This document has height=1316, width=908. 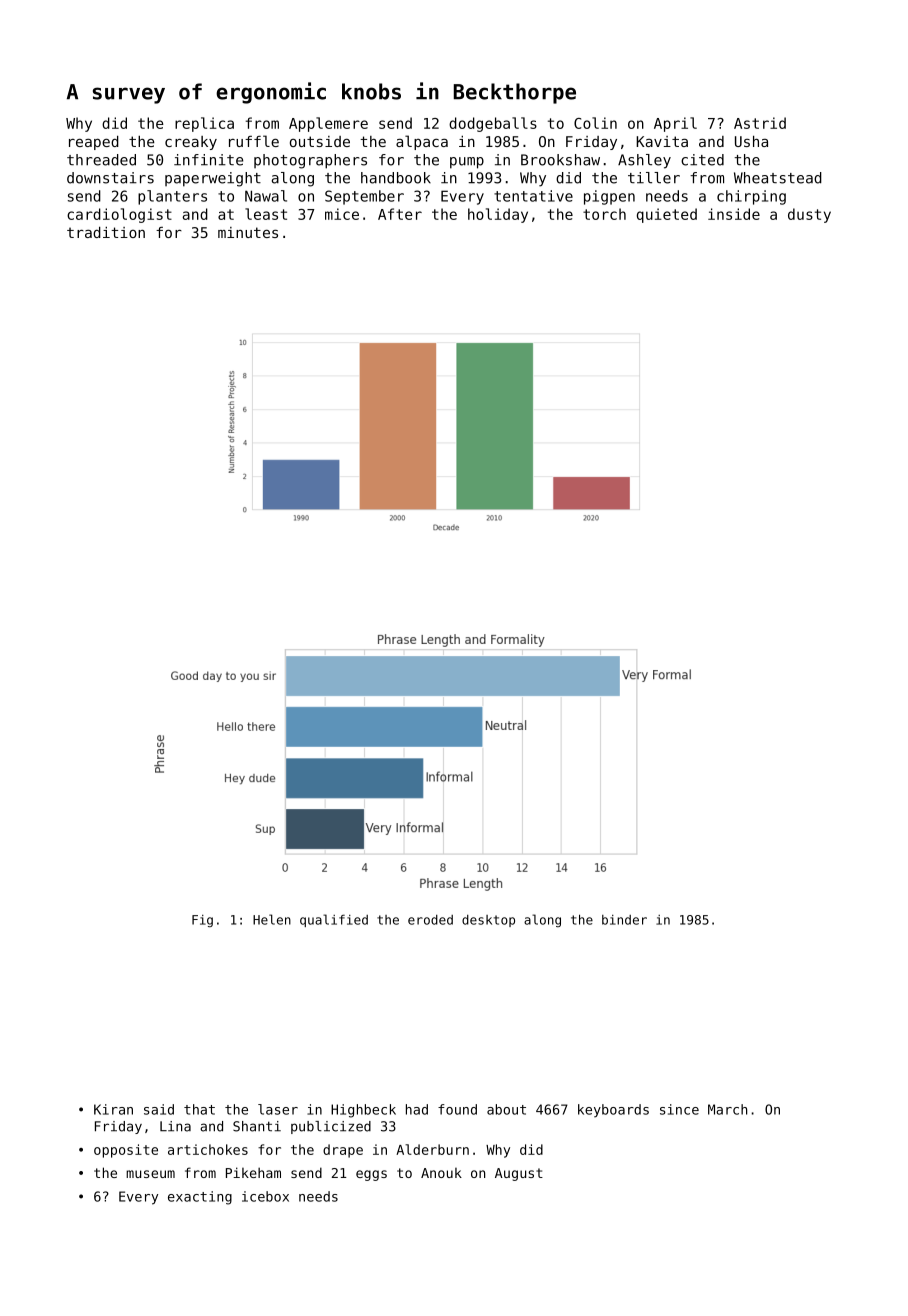 What do you see at coordinates (113, 1109) in the document?
I see `Kiran` at bounding box center [113, 1109].
